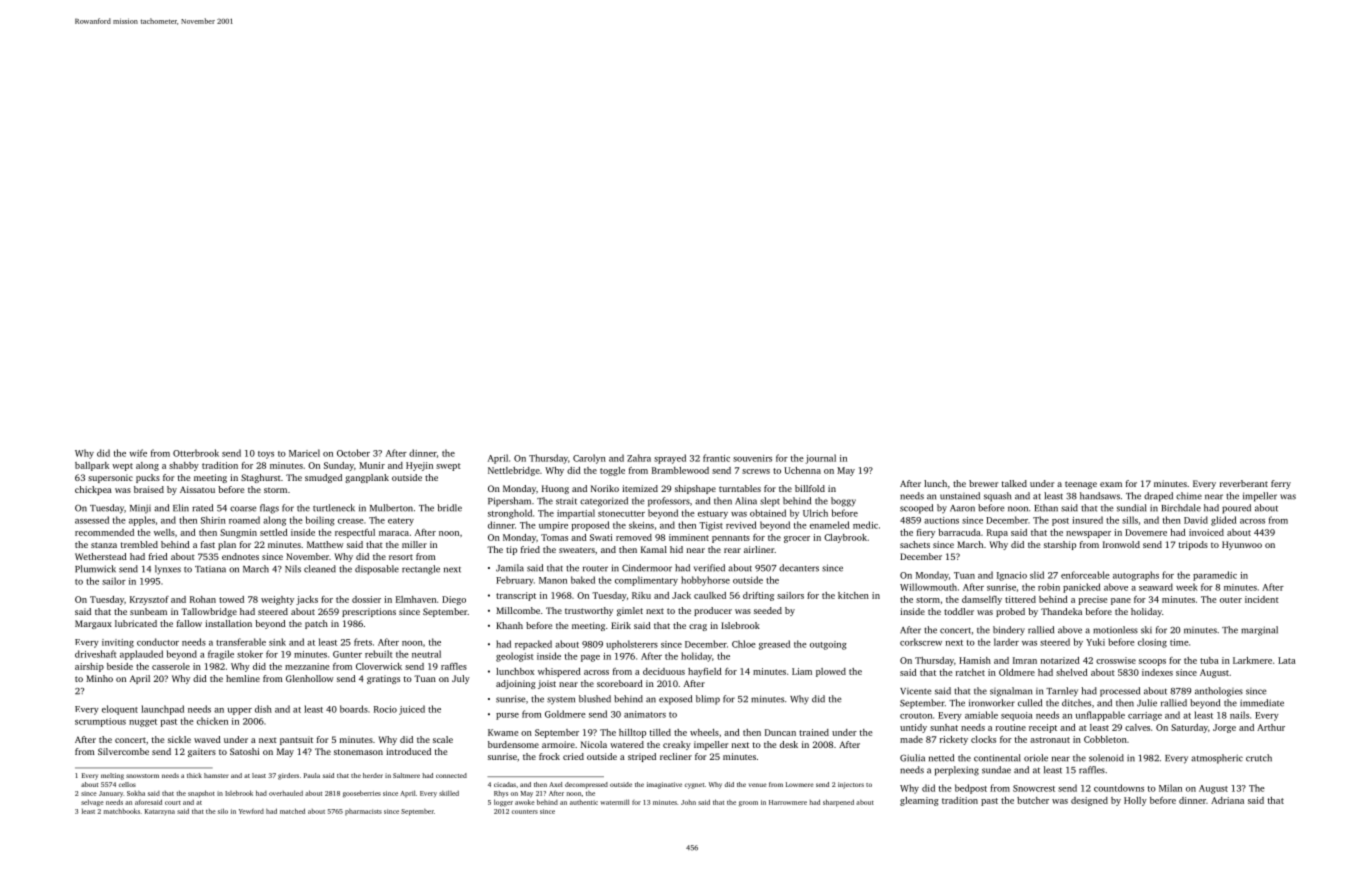 The width and height of the screenshot is (1372, 887). Describe the element at coordinates (243, 678) in the screenshot. I see `hemline` at that location.
